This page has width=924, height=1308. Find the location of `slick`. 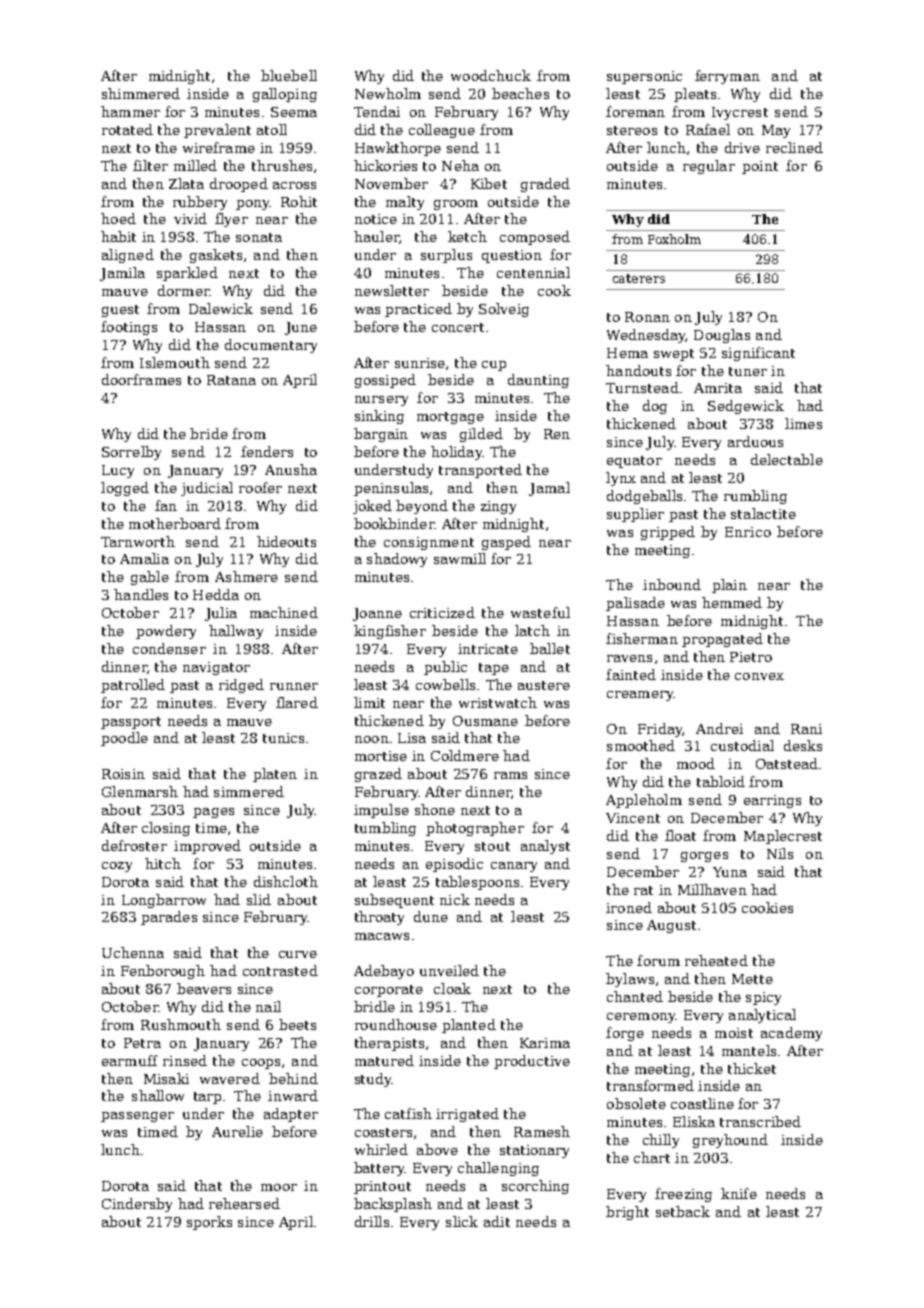

slick is located at coordinates (462, 1221).
